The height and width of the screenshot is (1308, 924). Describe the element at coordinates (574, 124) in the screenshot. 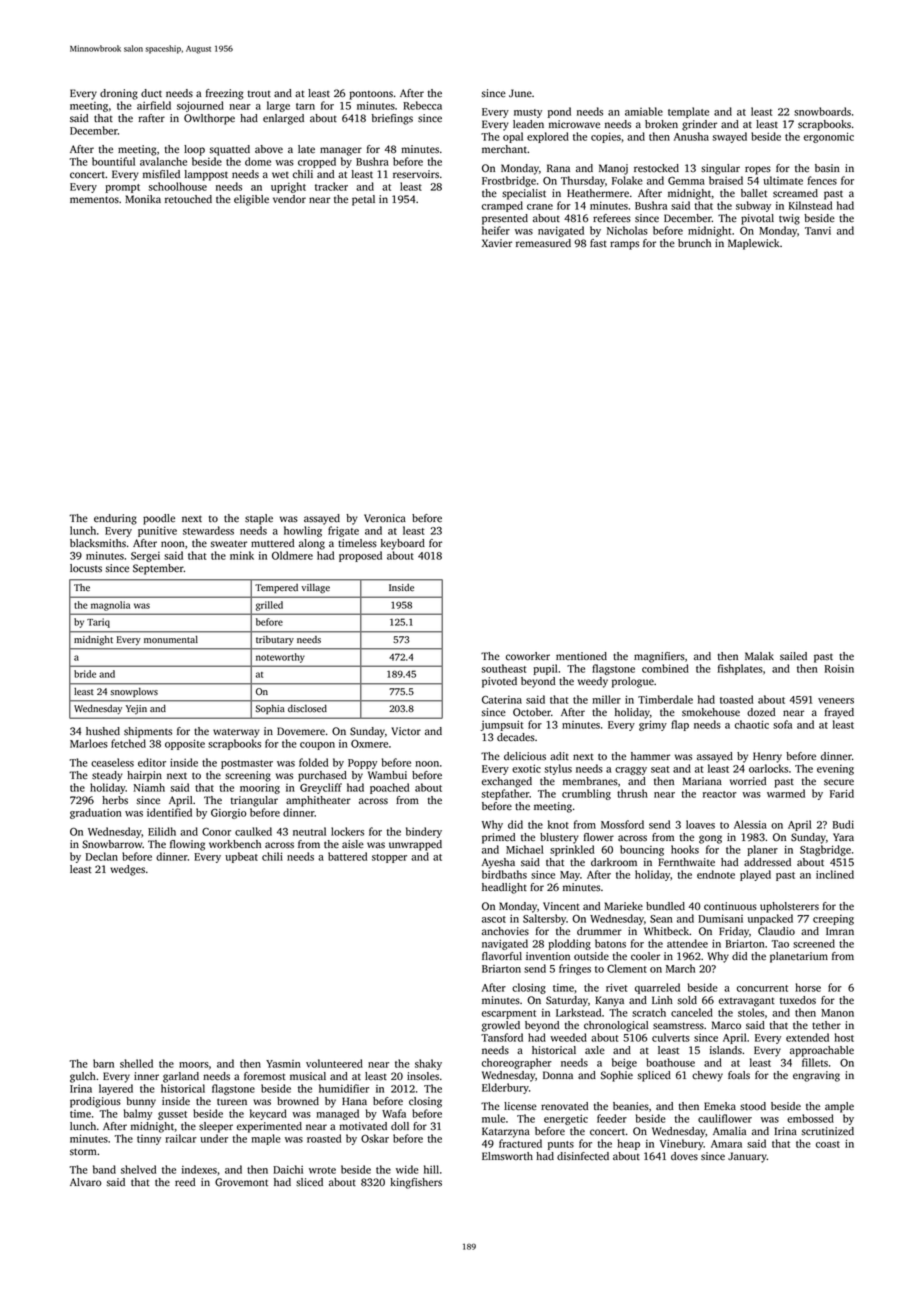

I see `microwave` at that location.
